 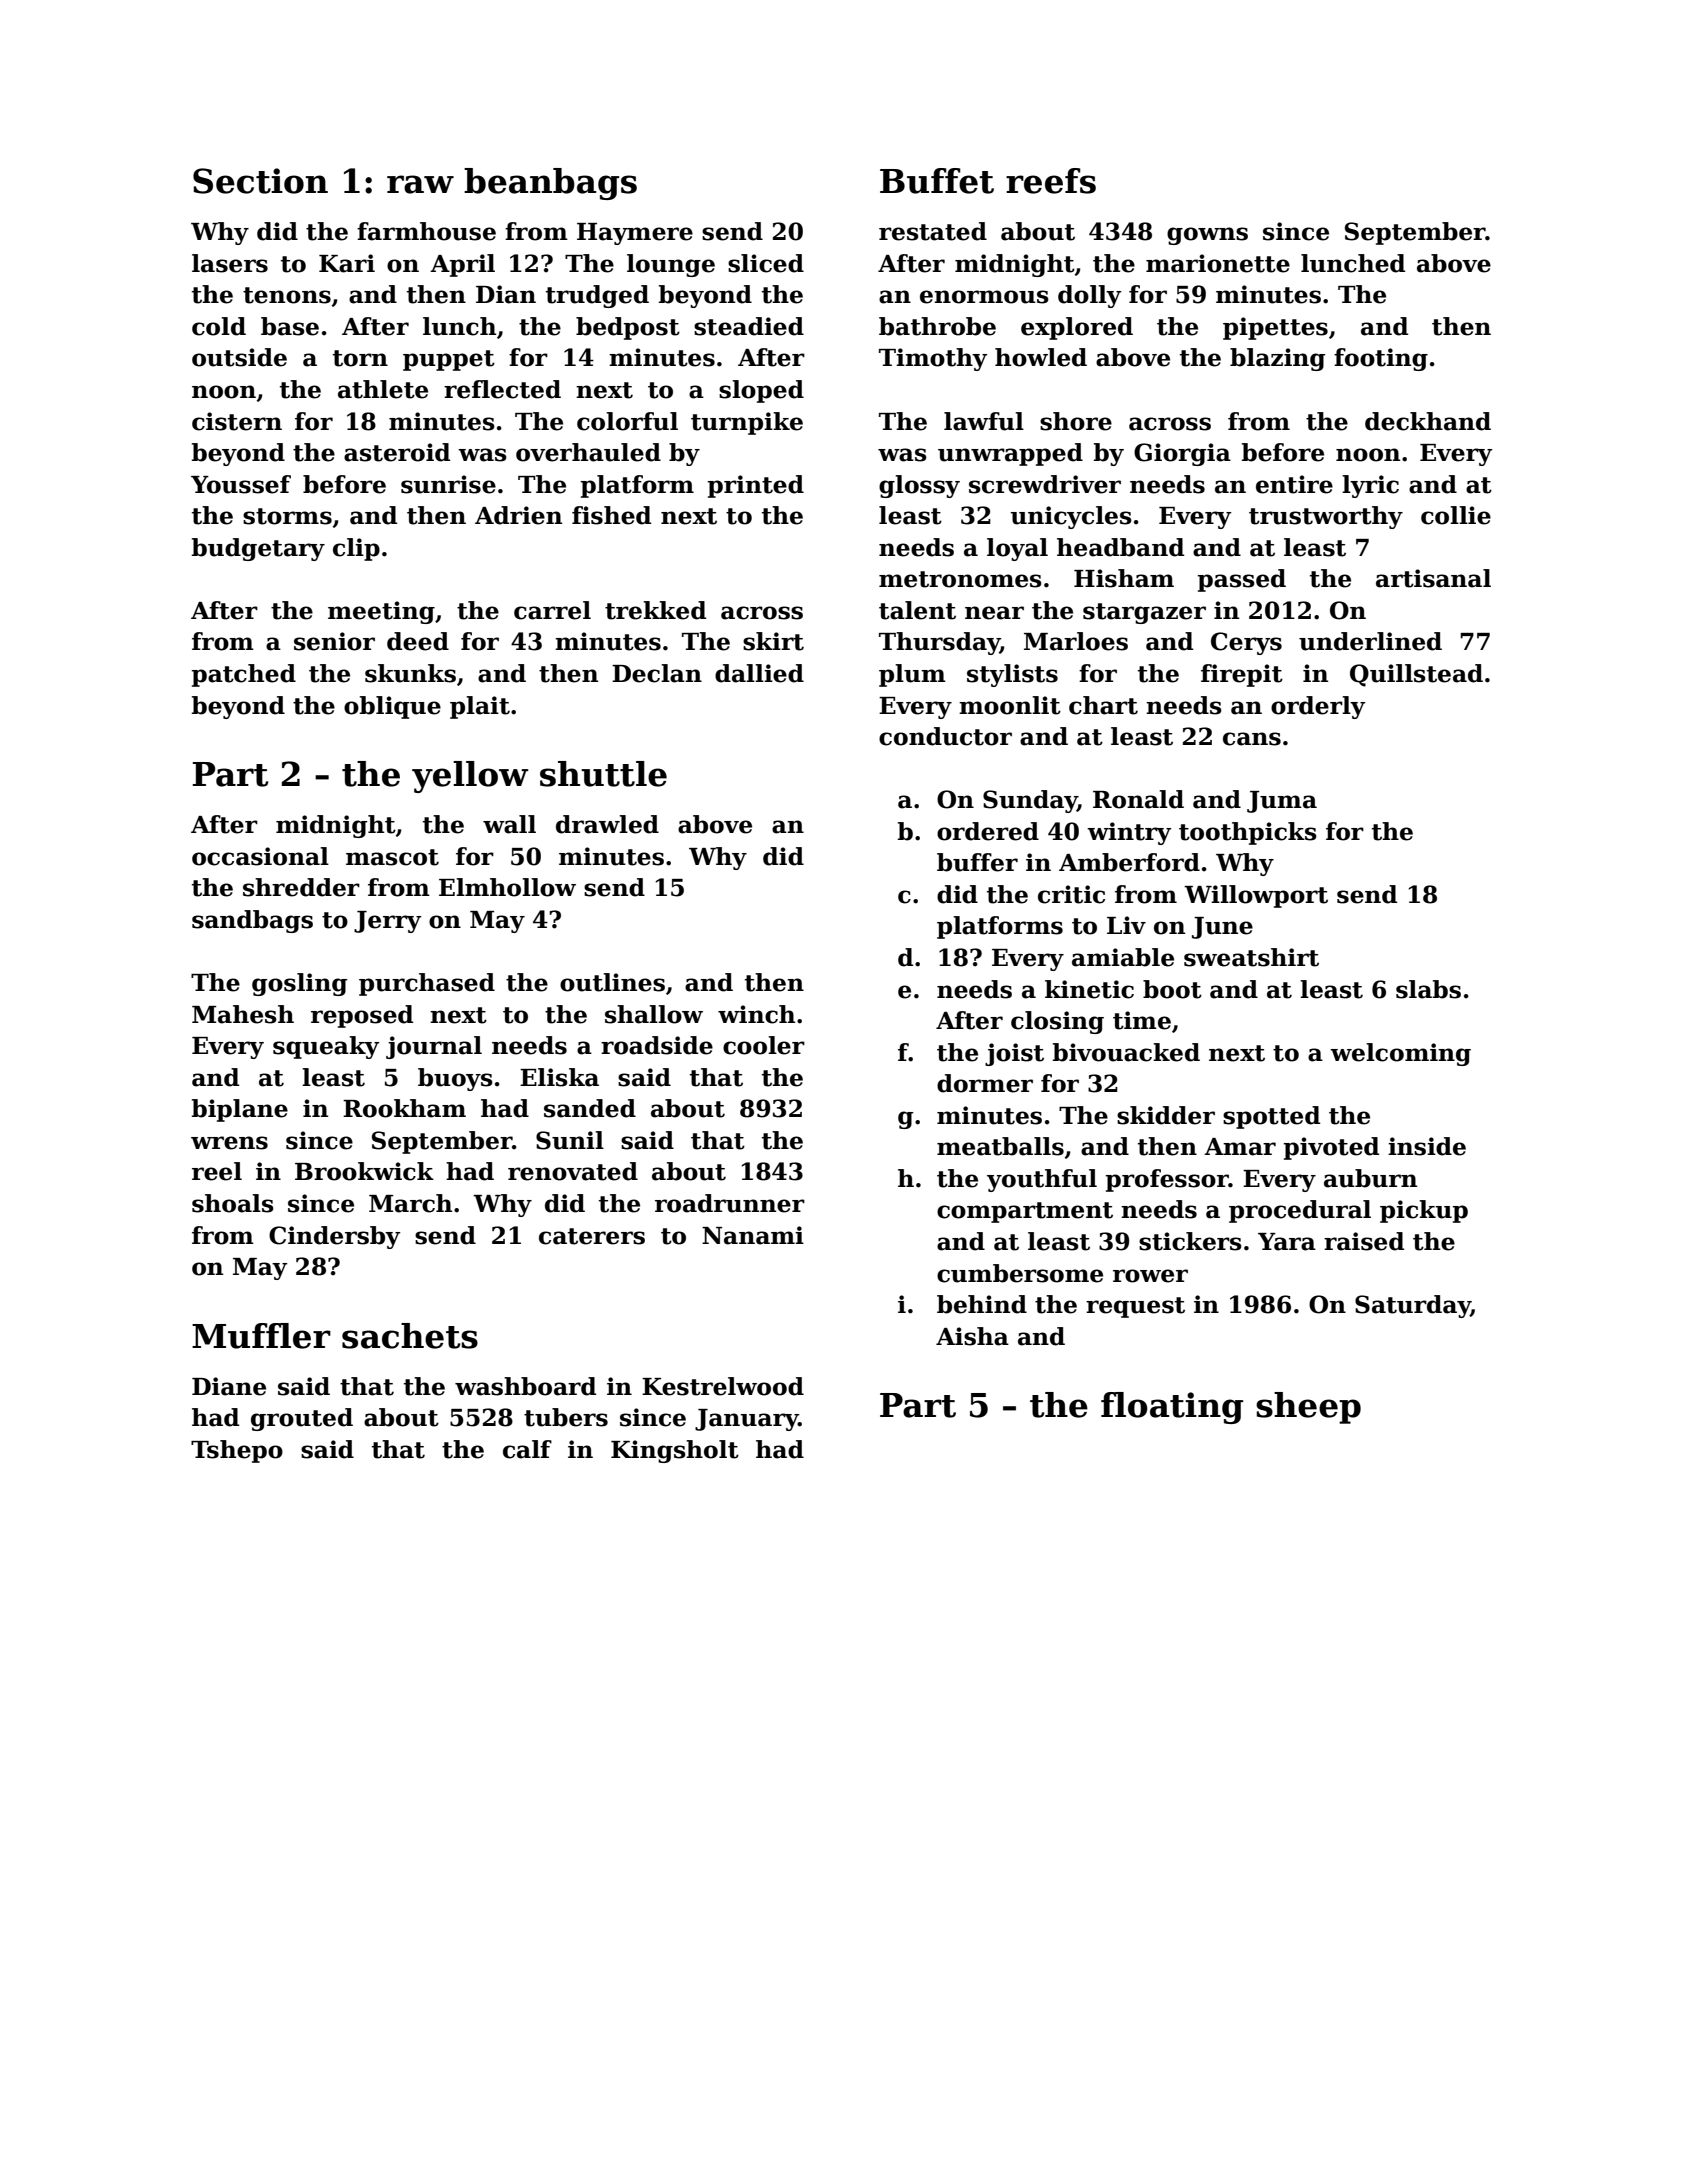 I want to click on sandbags, so click(x=252, y=921).
